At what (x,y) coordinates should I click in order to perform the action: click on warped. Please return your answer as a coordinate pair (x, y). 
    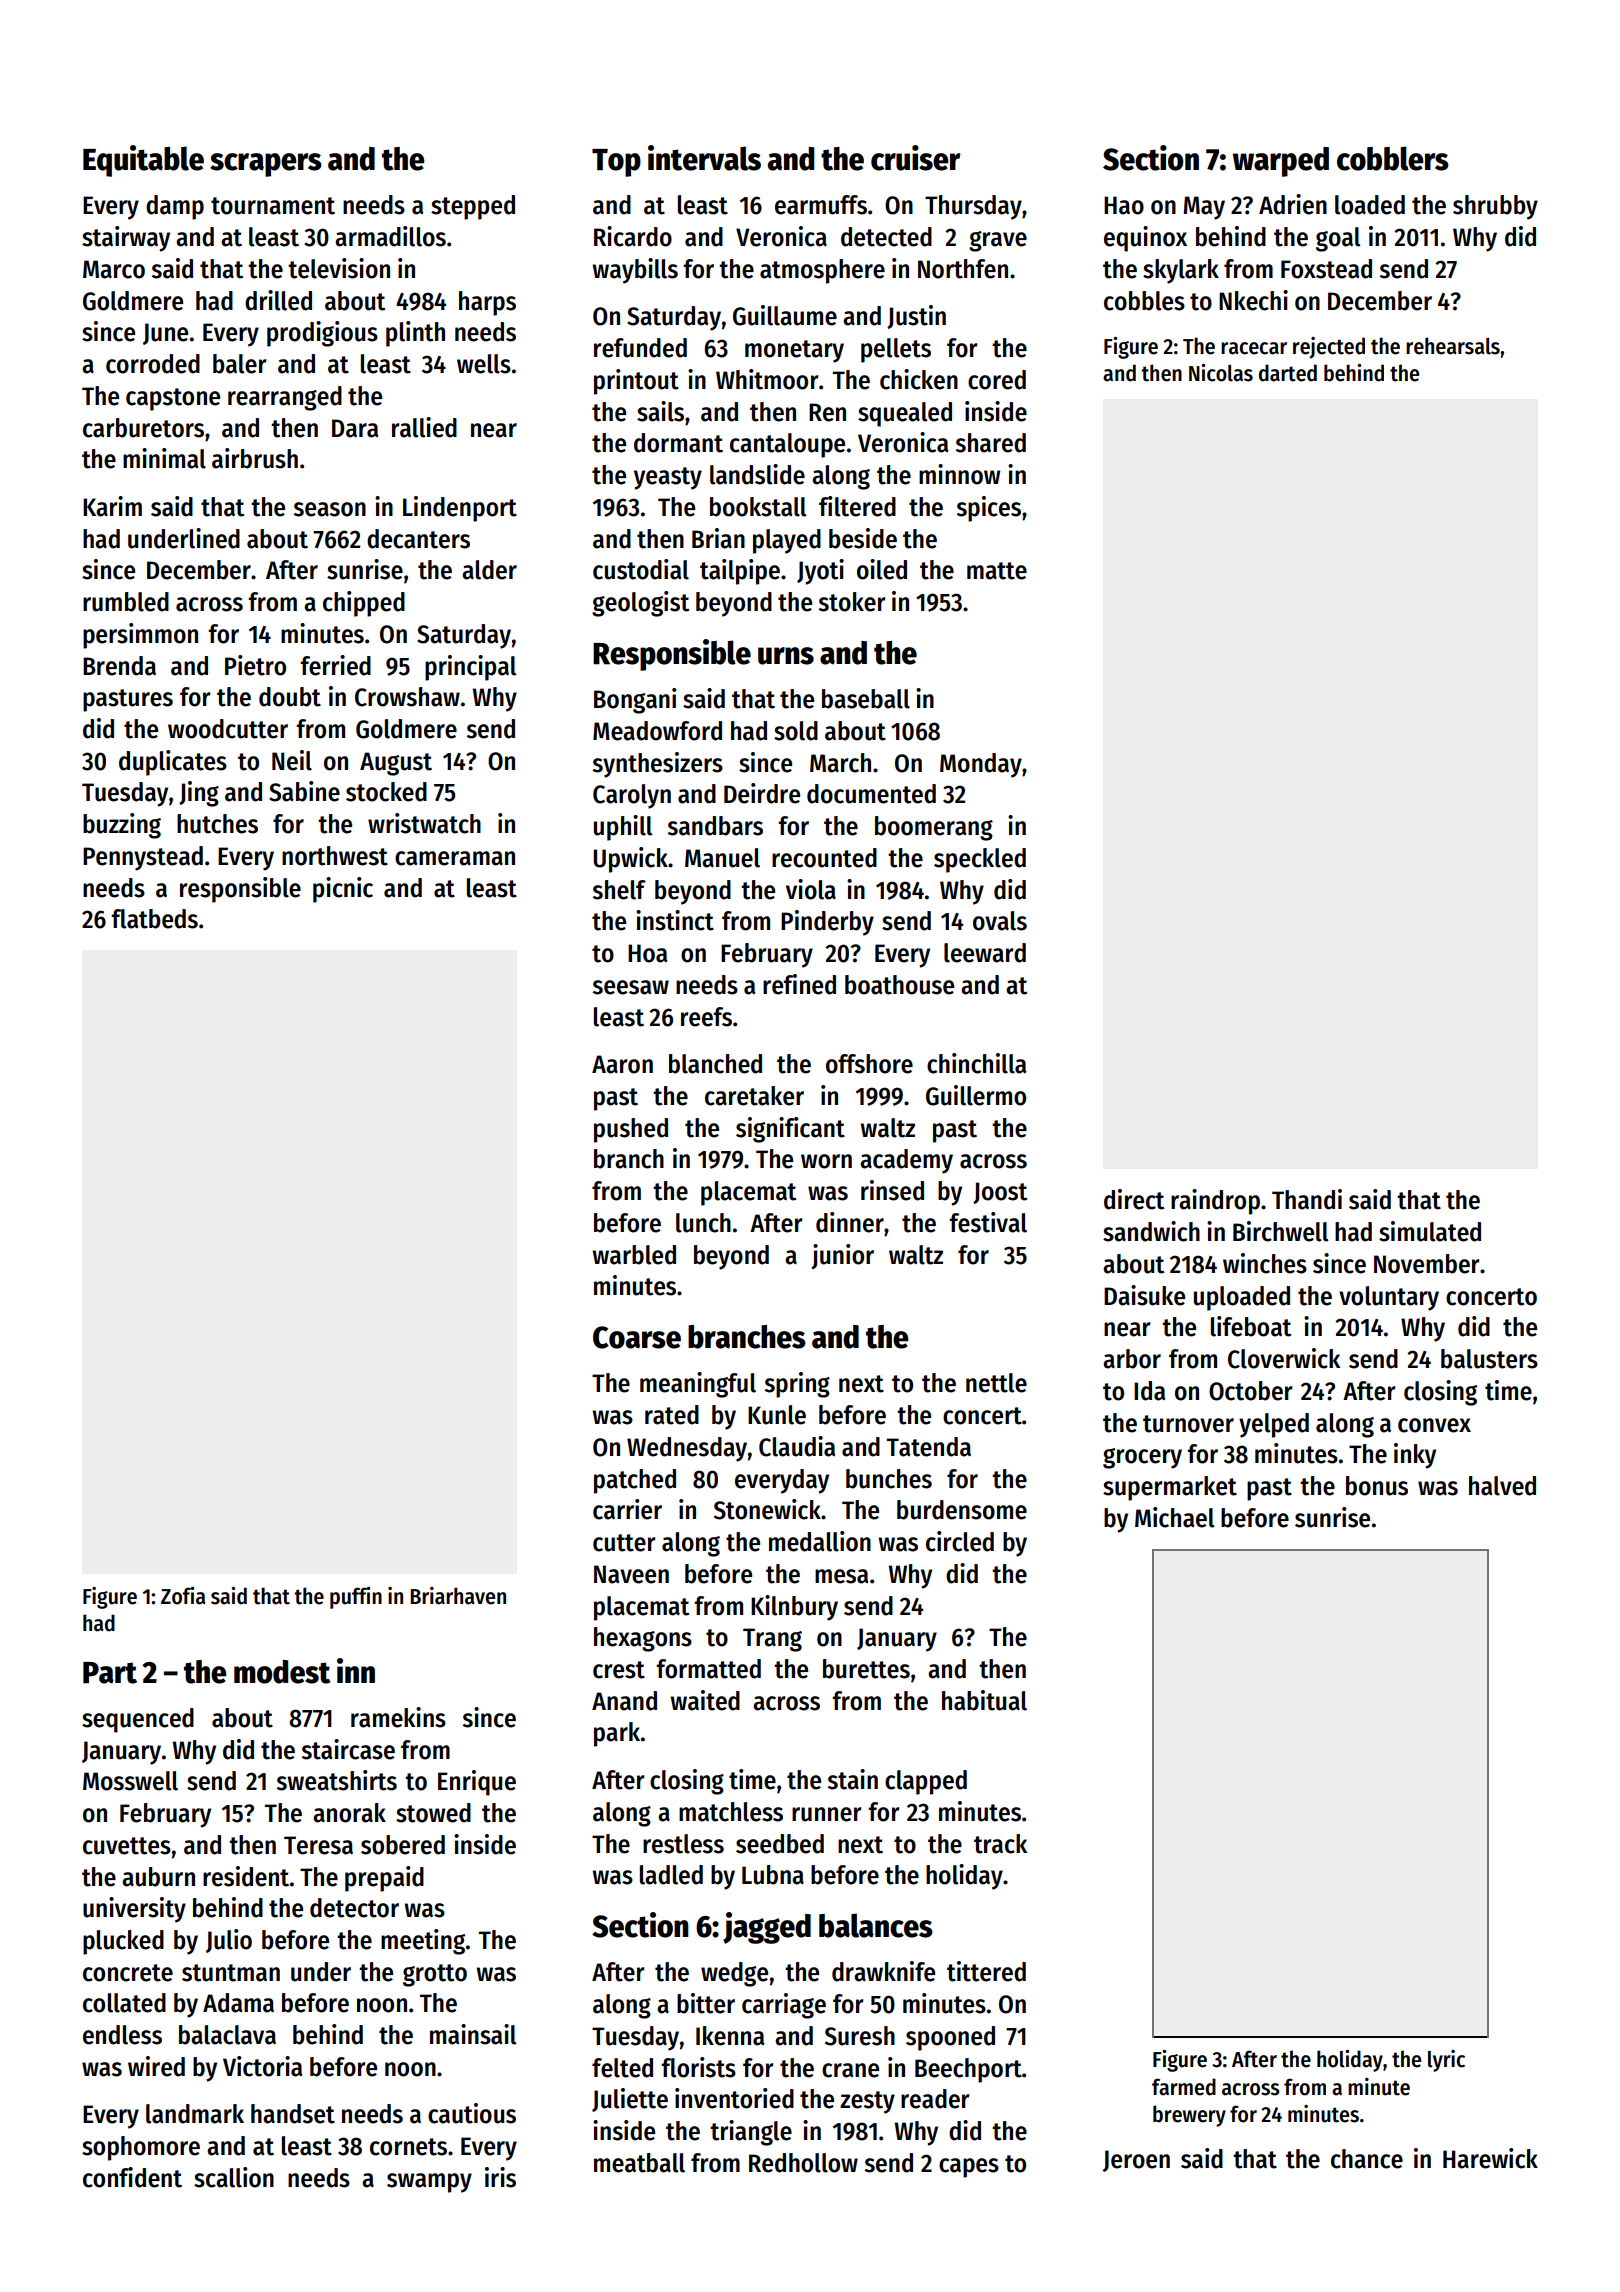
    Looking at the image, I should click on (1281, 162).
